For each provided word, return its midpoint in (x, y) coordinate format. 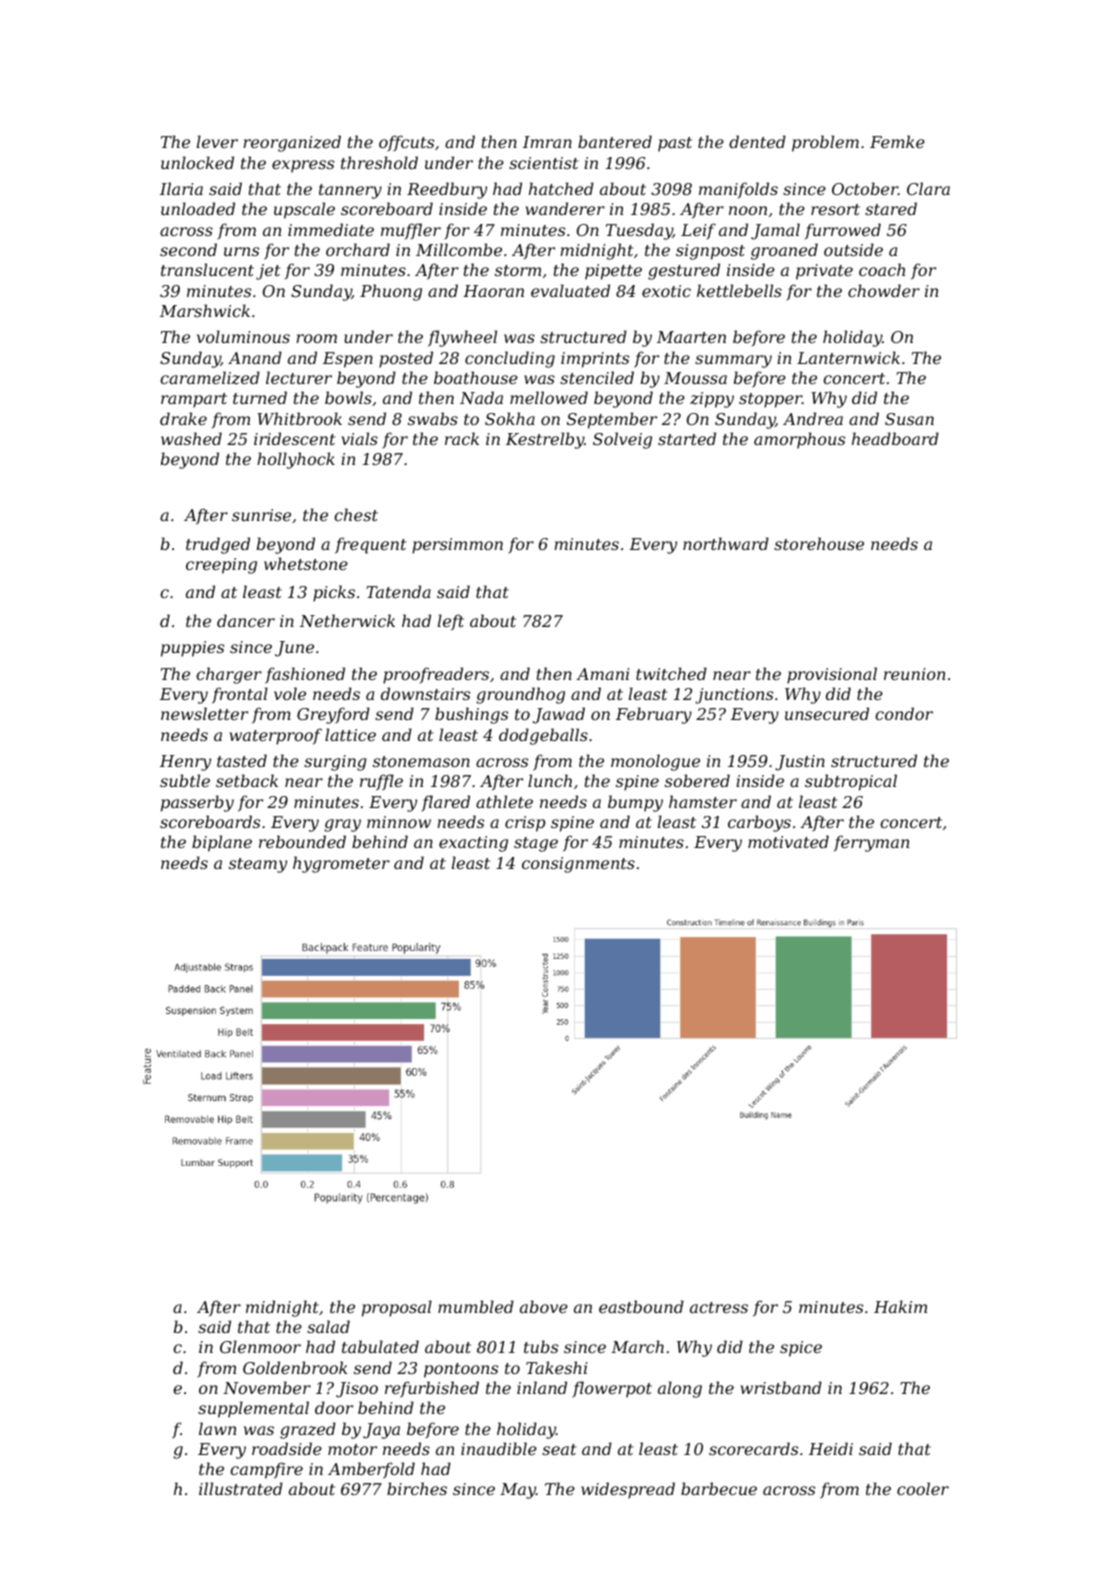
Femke (897, 141)
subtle (185, 780)
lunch (550, 780)
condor (904, 713)
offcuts (406, 143)
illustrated (241, 1488)
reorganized (292, 143)
